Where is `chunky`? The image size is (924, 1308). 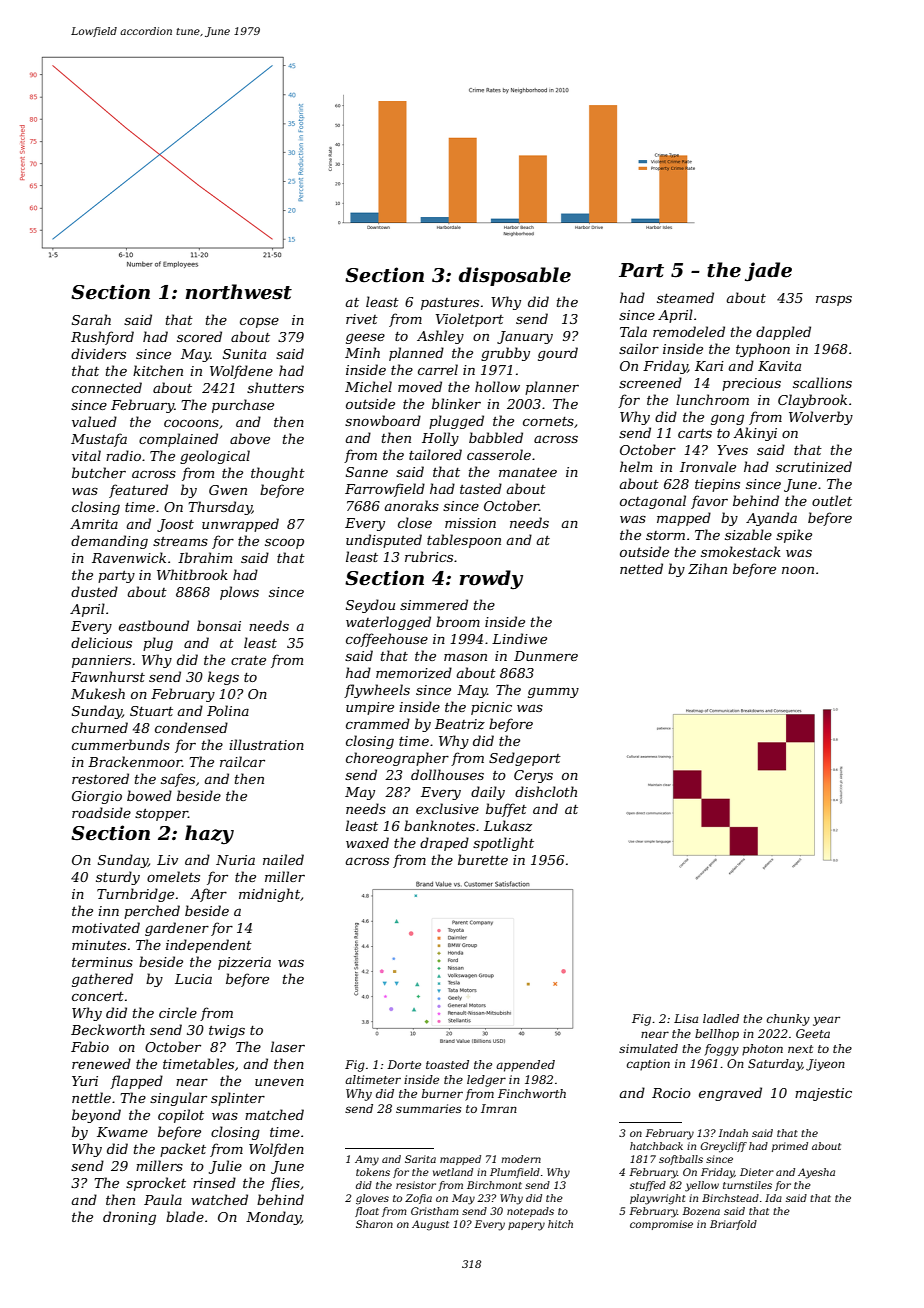 chunky is located at coordinates (788, 1020).
